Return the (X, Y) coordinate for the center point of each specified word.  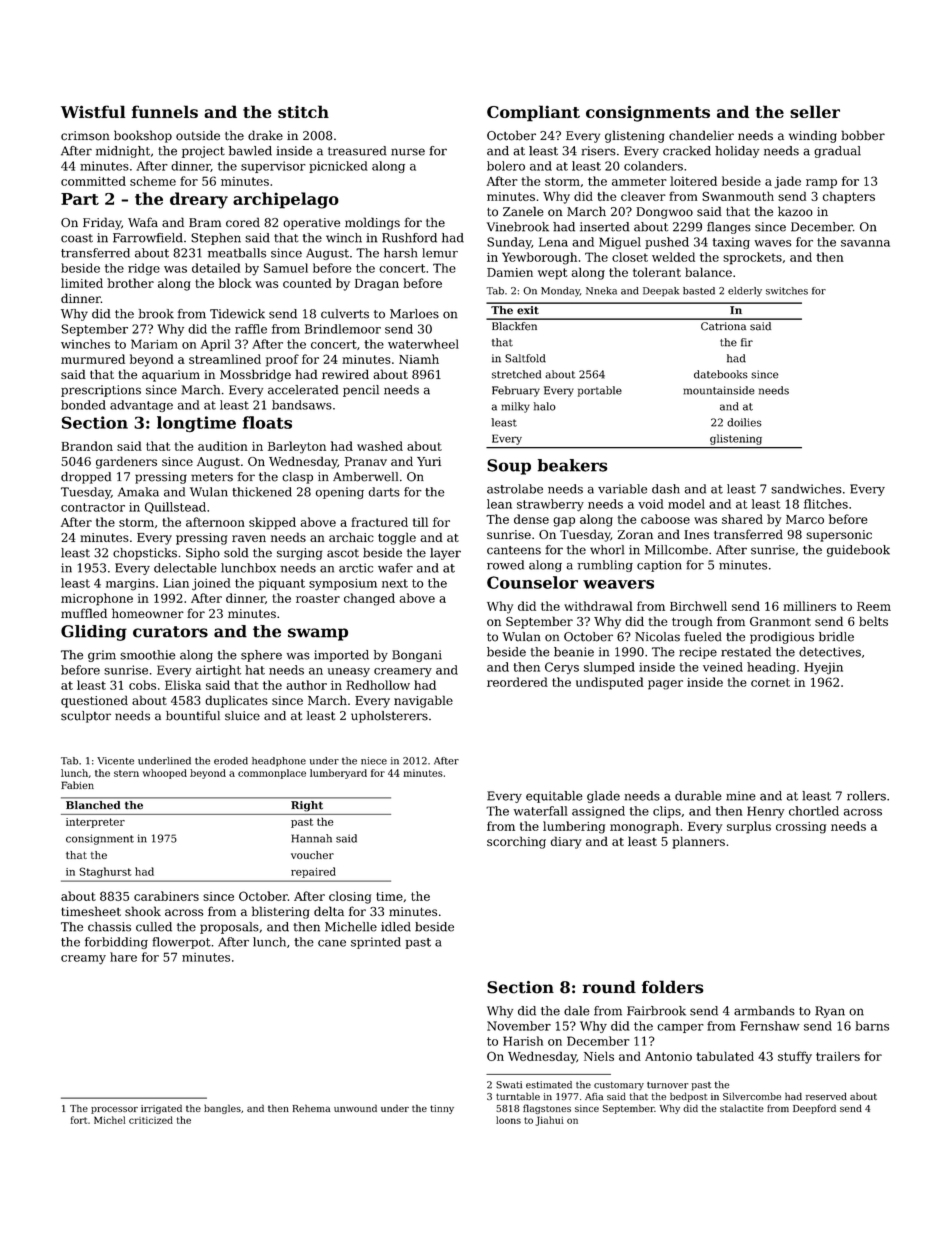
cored (243, 222)
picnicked (338, 167)
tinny (442, 1109)
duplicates (236, 701)
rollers (866, 796)
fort (79, 1120)
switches (787, 291)
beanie (574, 652)
